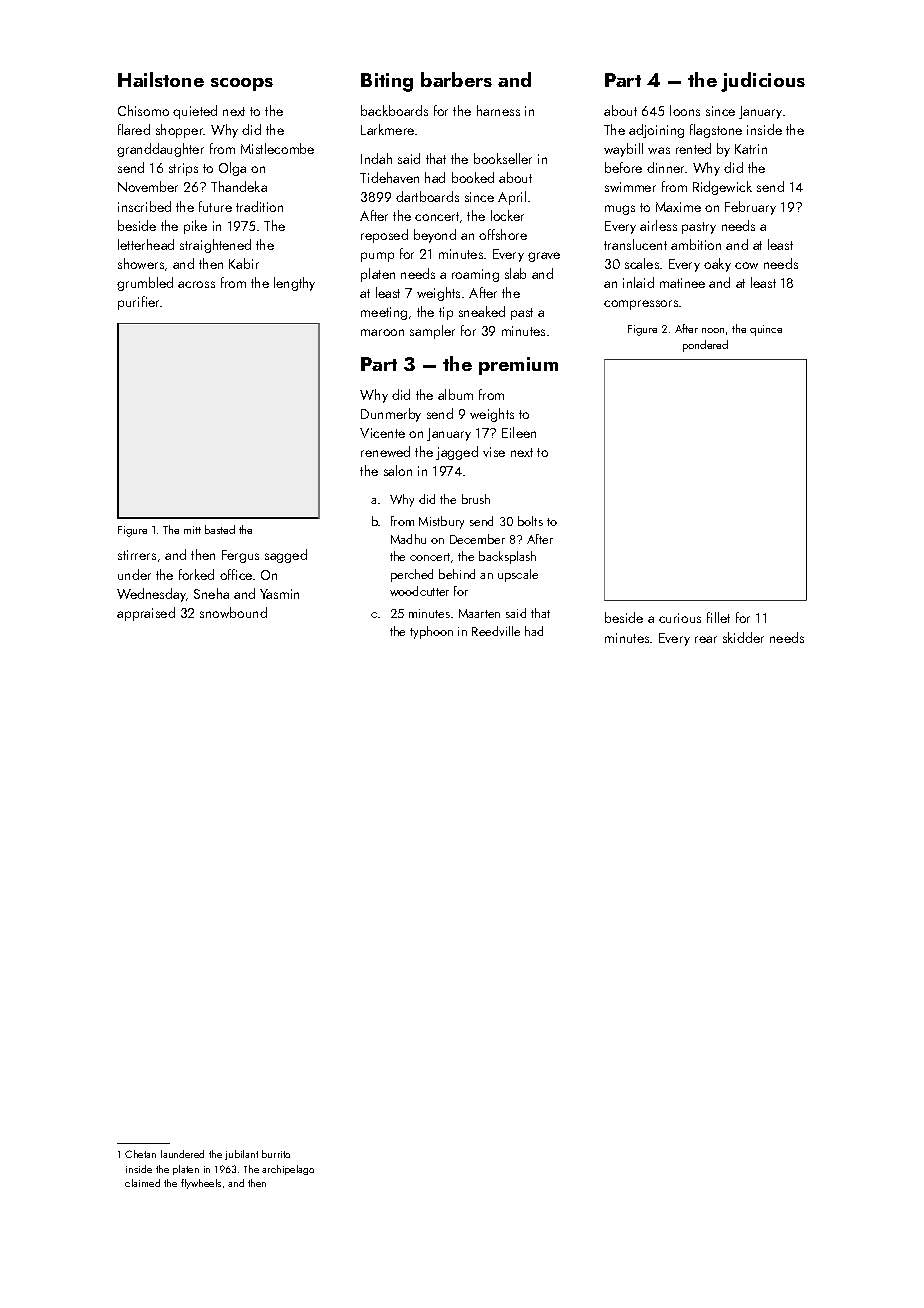  What do you see at coordinates (288, 1170) in the screenshot?
I see `archipelago` at bounding box center [288, 1170].
